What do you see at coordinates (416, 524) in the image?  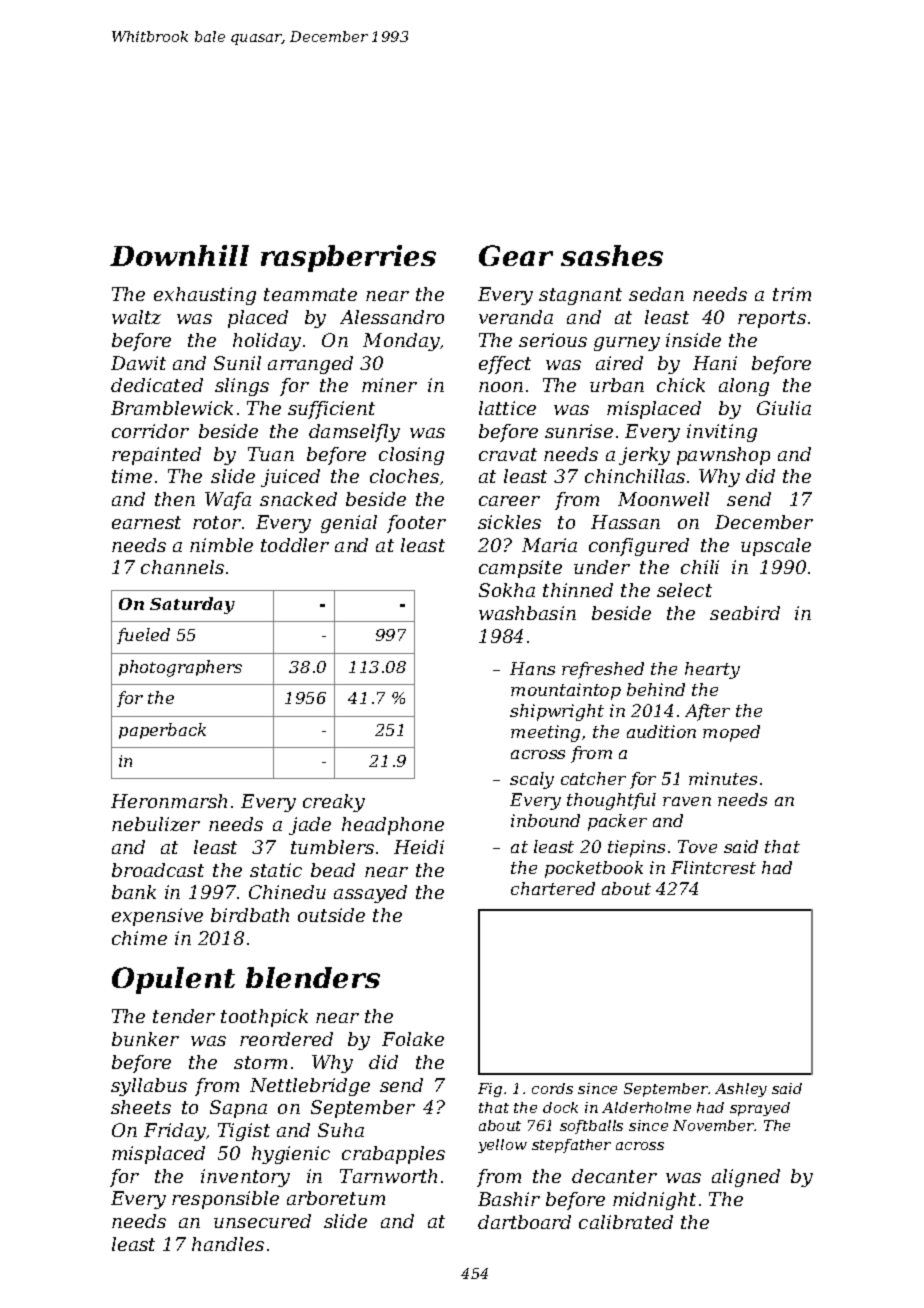 I see `footer` at bounding box center [416, 524].
